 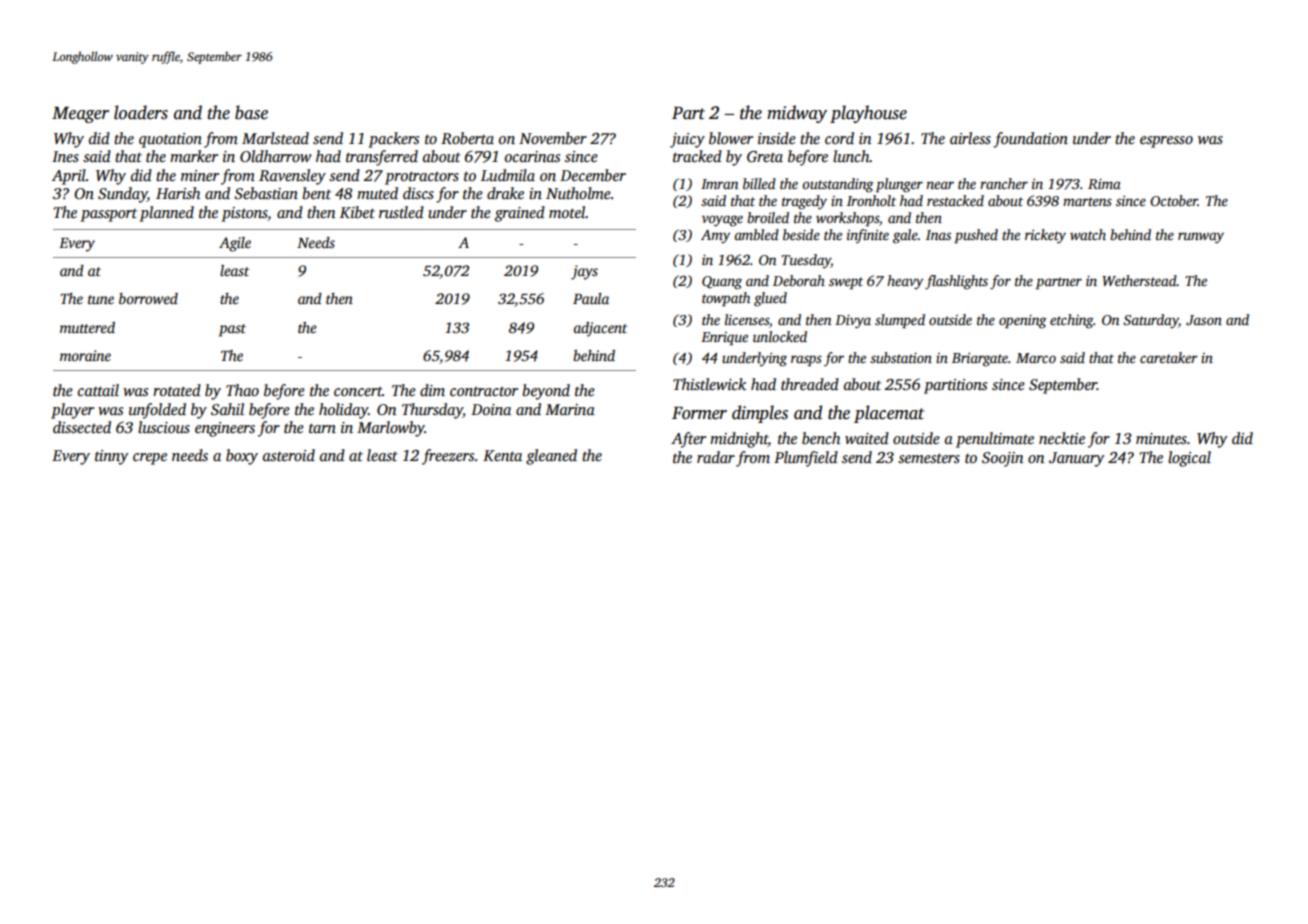 What do you see at coordinates (164, 427) in the page?
I see `luscious` at bounding box center [164, 427].
